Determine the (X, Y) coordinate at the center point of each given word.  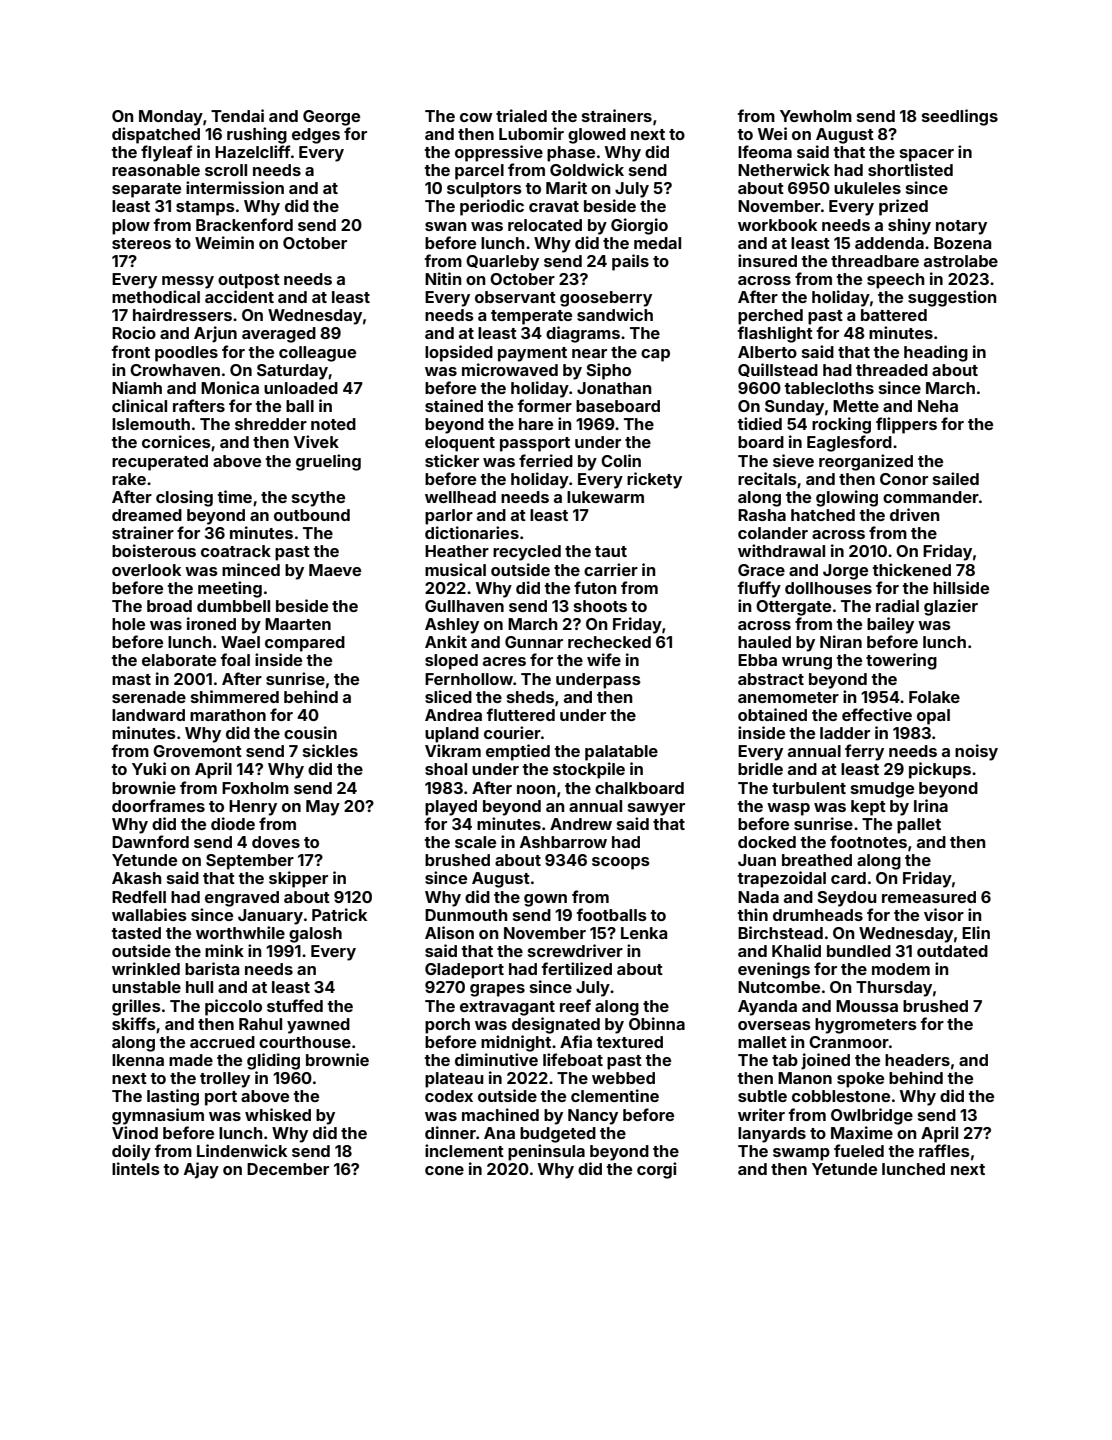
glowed (597, 136)
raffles (944, 1150)
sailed (956, 478)
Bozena (962, 243)
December (288, 1169)
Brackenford (244, 224)
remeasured (929, 897)
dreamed (147, 515)
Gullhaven (464, 606)
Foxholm (255, 788)
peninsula (546, 1152)
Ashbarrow (563, 842)
